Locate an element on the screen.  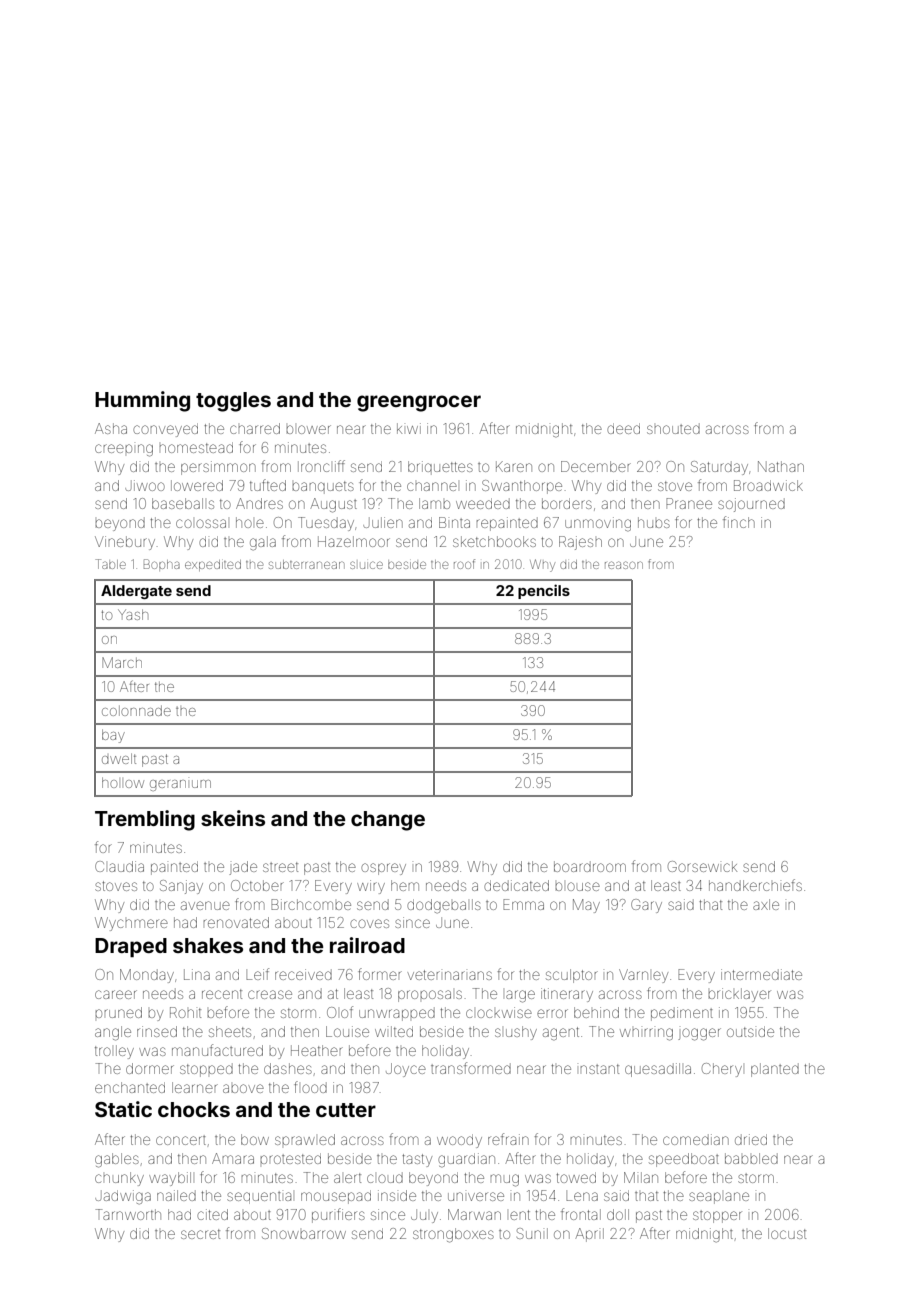
woody is located at coordinates (459, 1141).
